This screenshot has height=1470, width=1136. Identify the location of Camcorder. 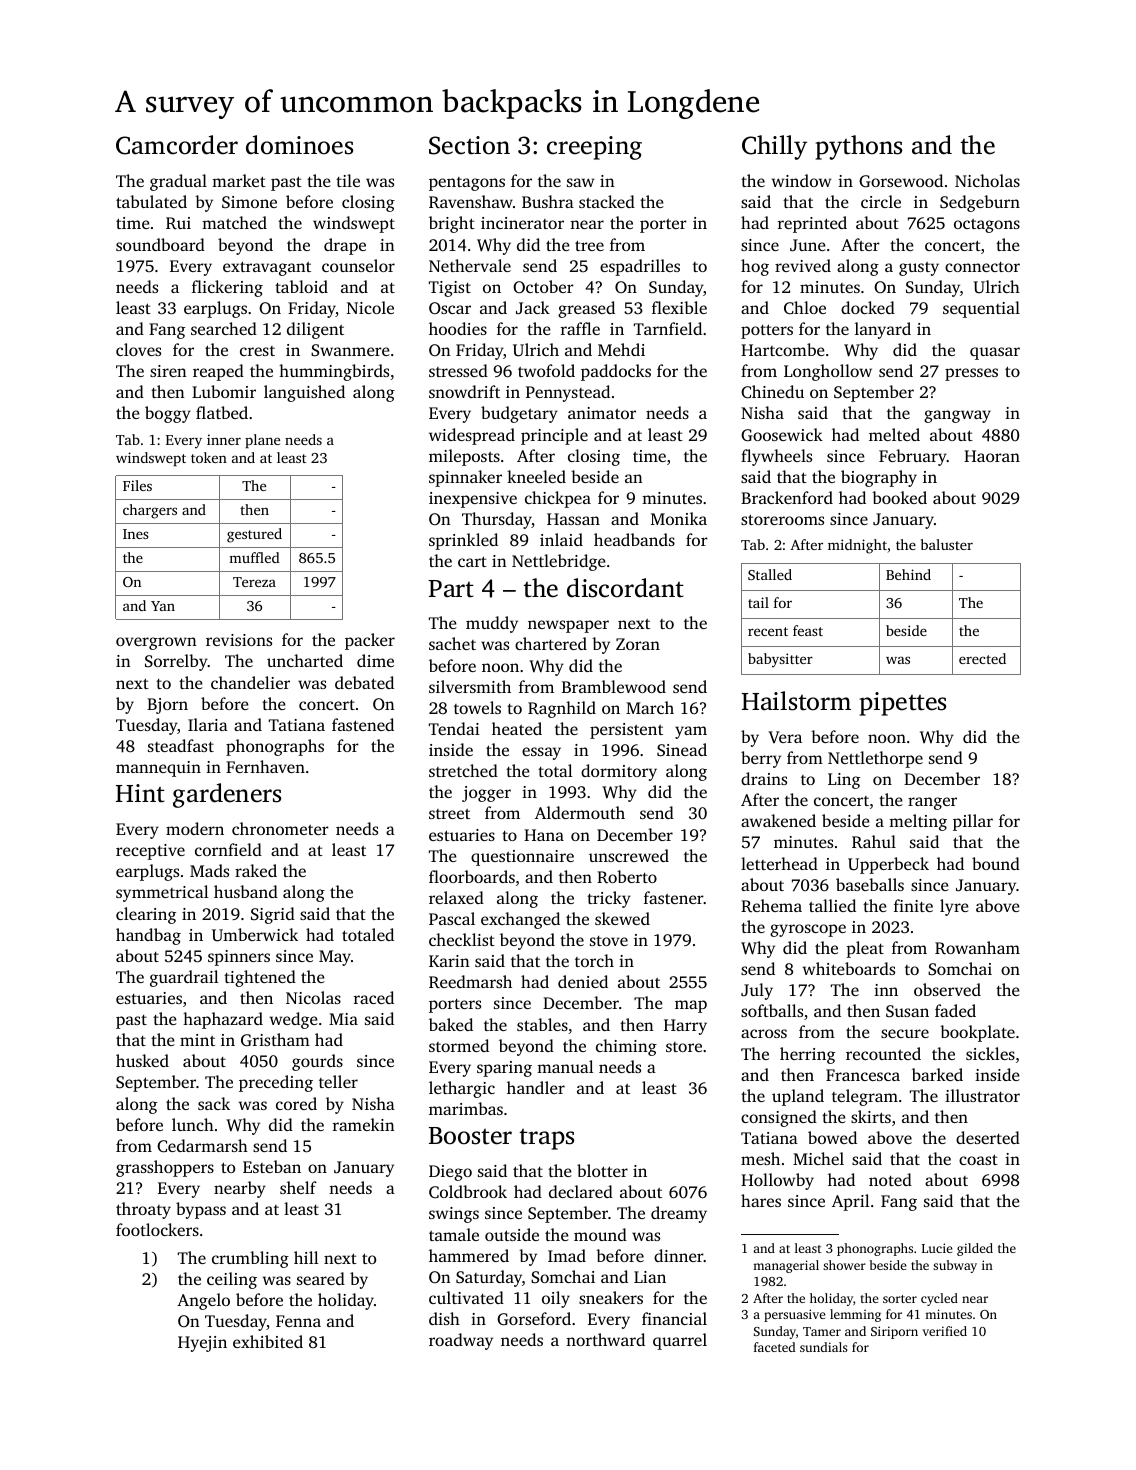
(177, 145).
